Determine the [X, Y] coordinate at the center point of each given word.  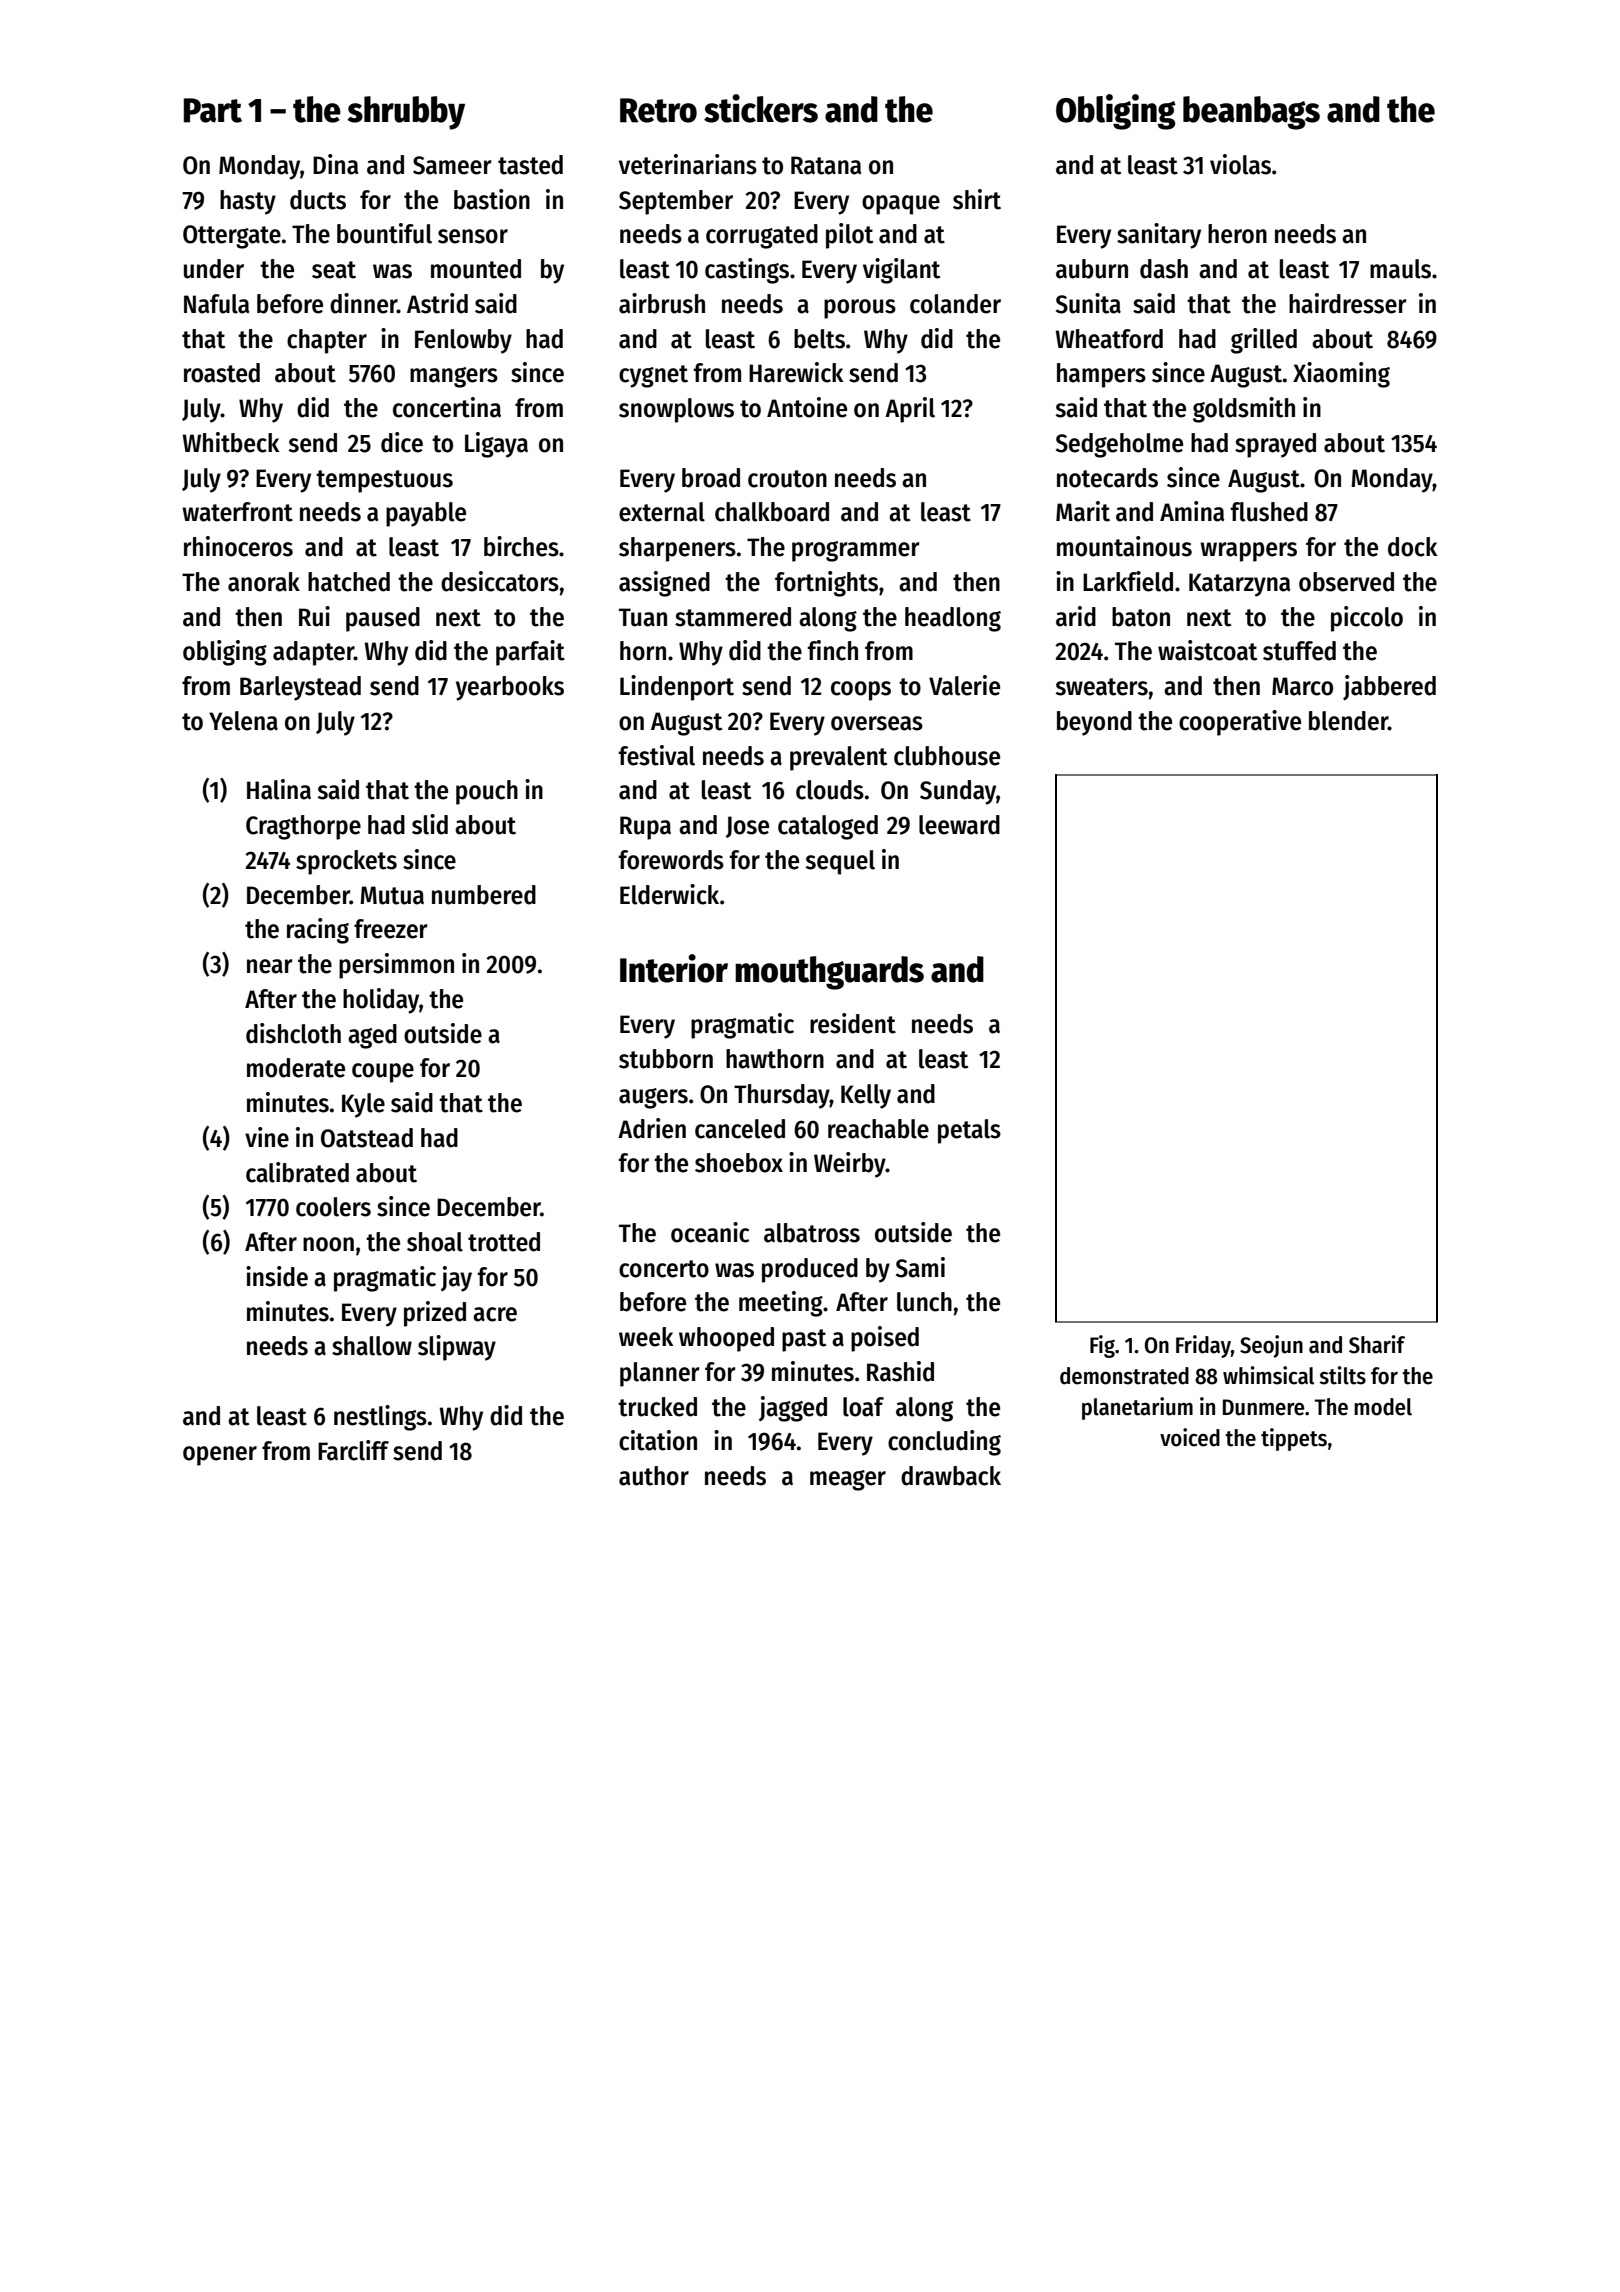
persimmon [396, 966]
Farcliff [353, 1450]
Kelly [866, 1096]
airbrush [662, 303]
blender [1348, 721]
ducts [318, 200]
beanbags [1251, 113]
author [654, 1476]
